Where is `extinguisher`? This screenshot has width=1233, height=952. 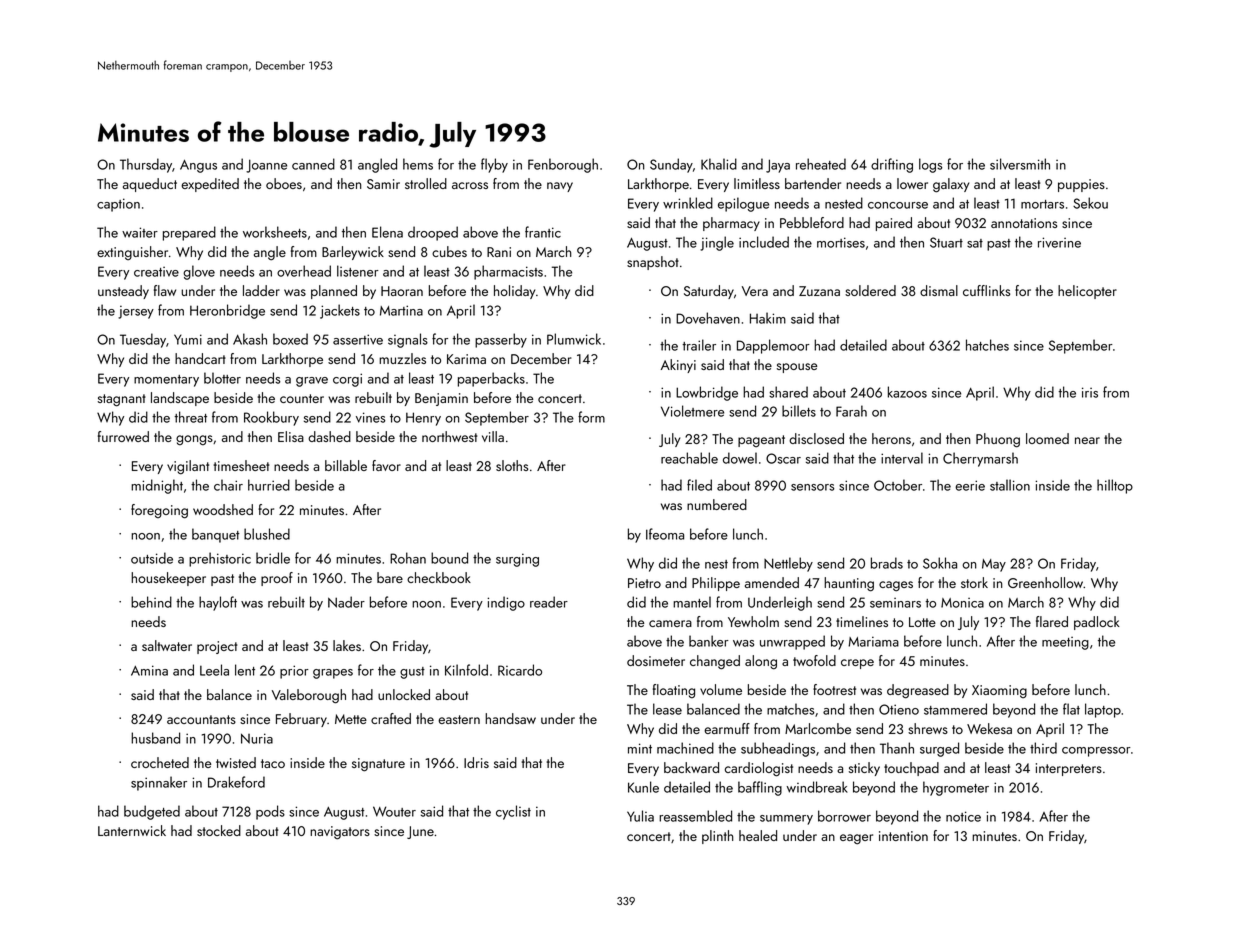
extinguisher is located at coordinates (132, 253).
